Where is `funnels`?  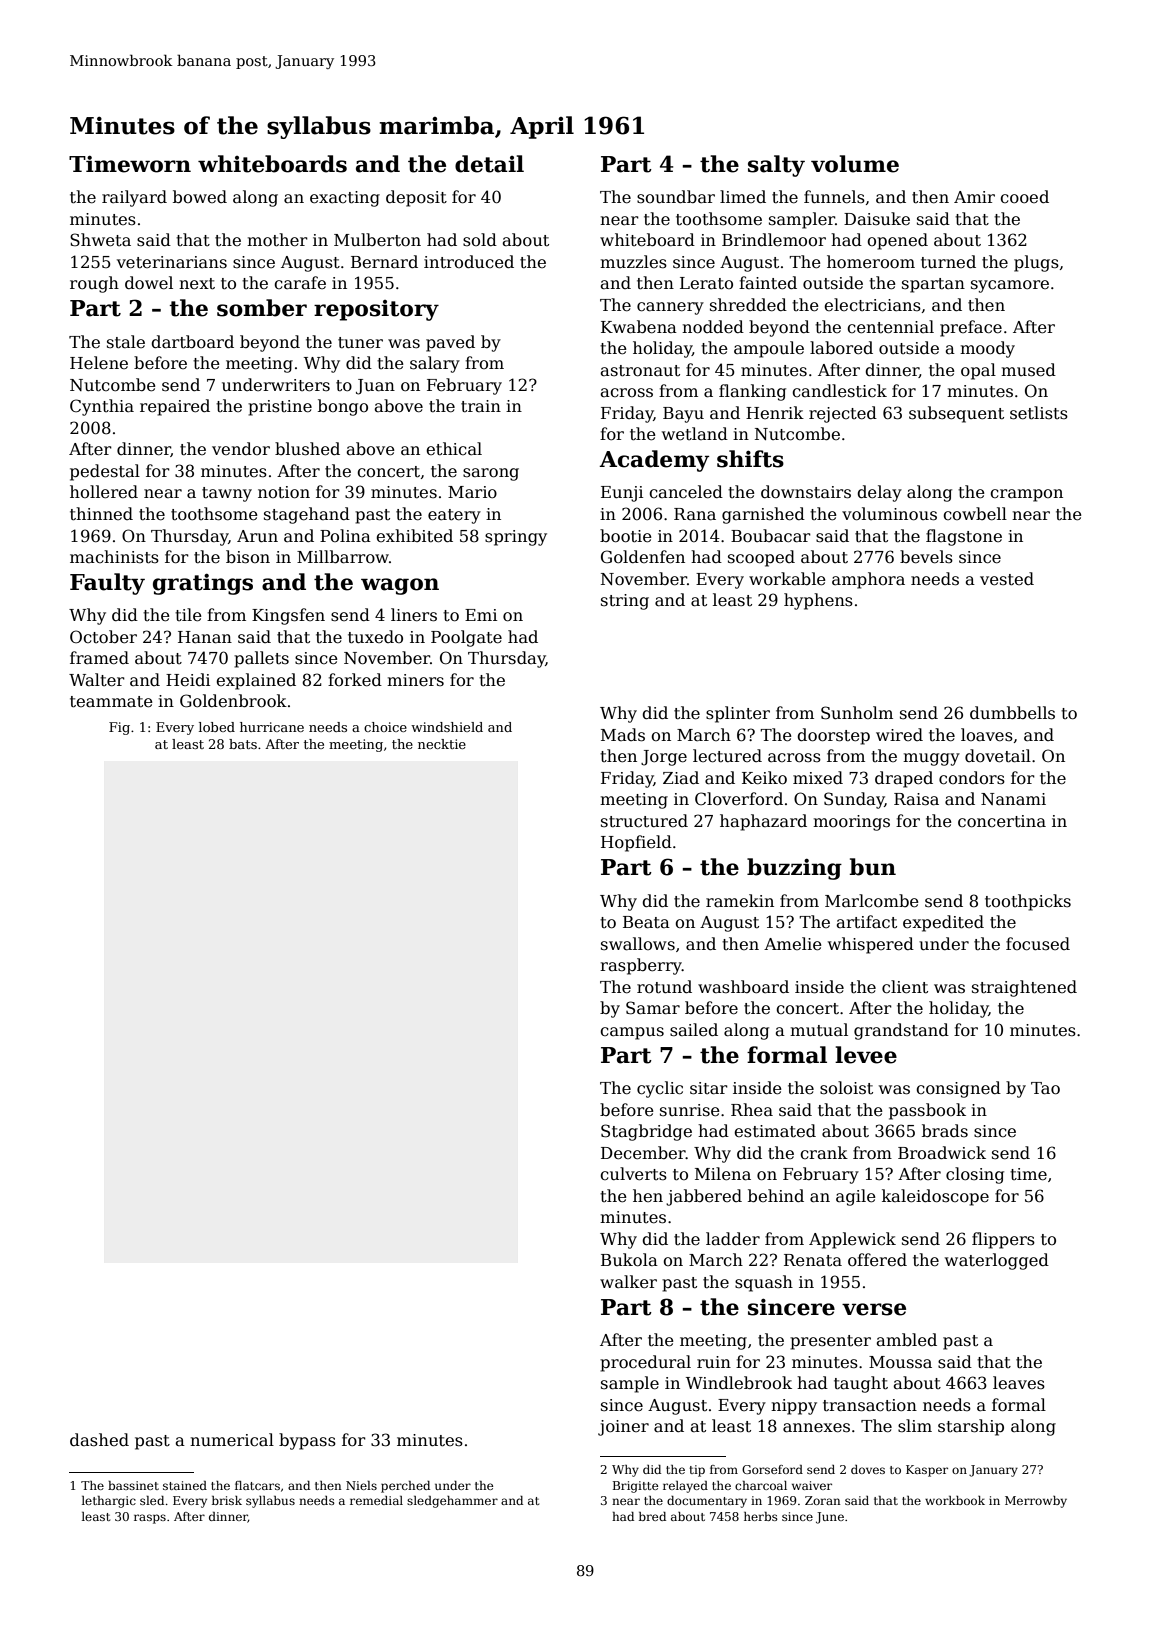
funnels is located at coordinates (834, 197).
